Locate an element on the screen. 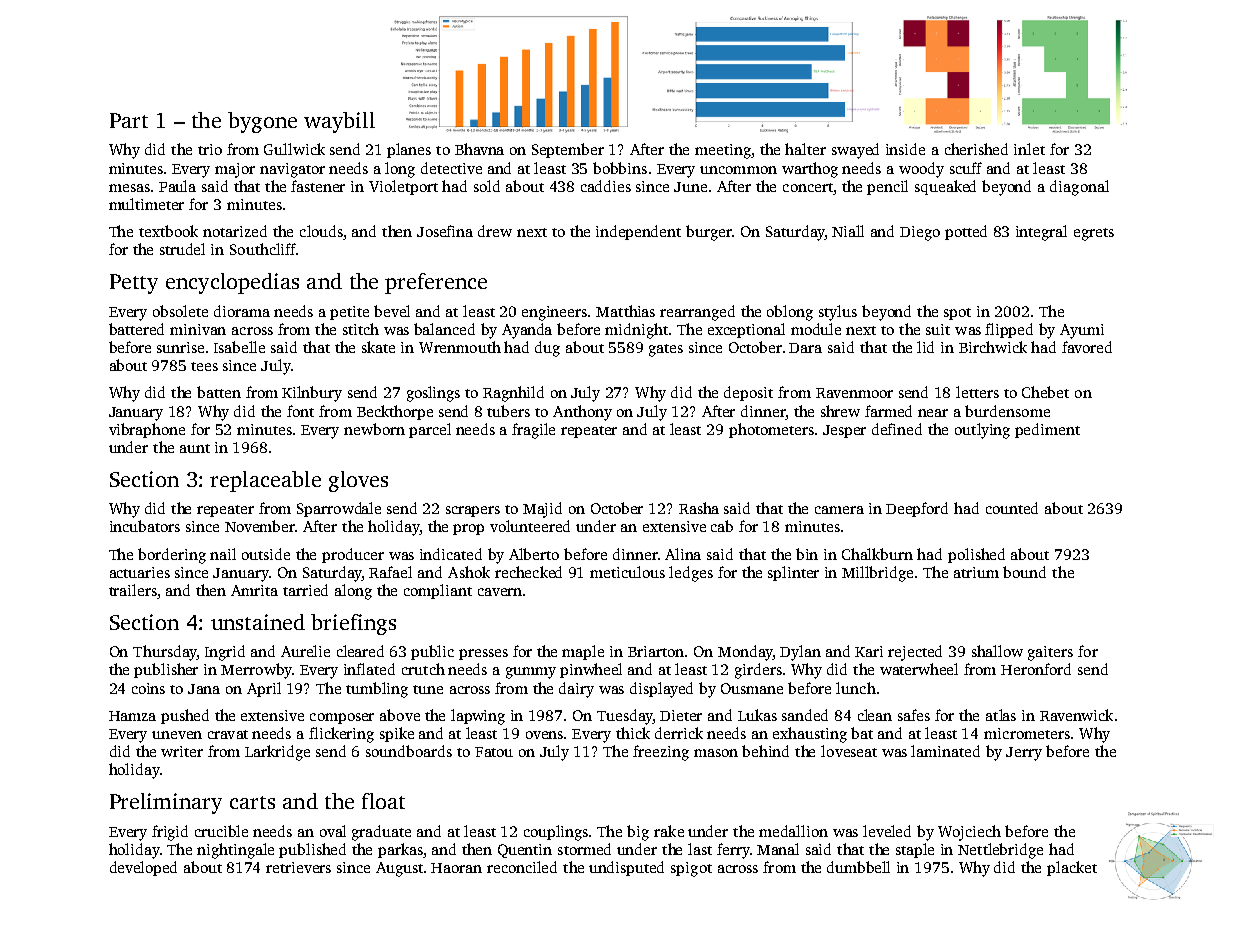 The height and width of the screenshot is (952, 1233). Deepford is located at coordinates (917, 509).
